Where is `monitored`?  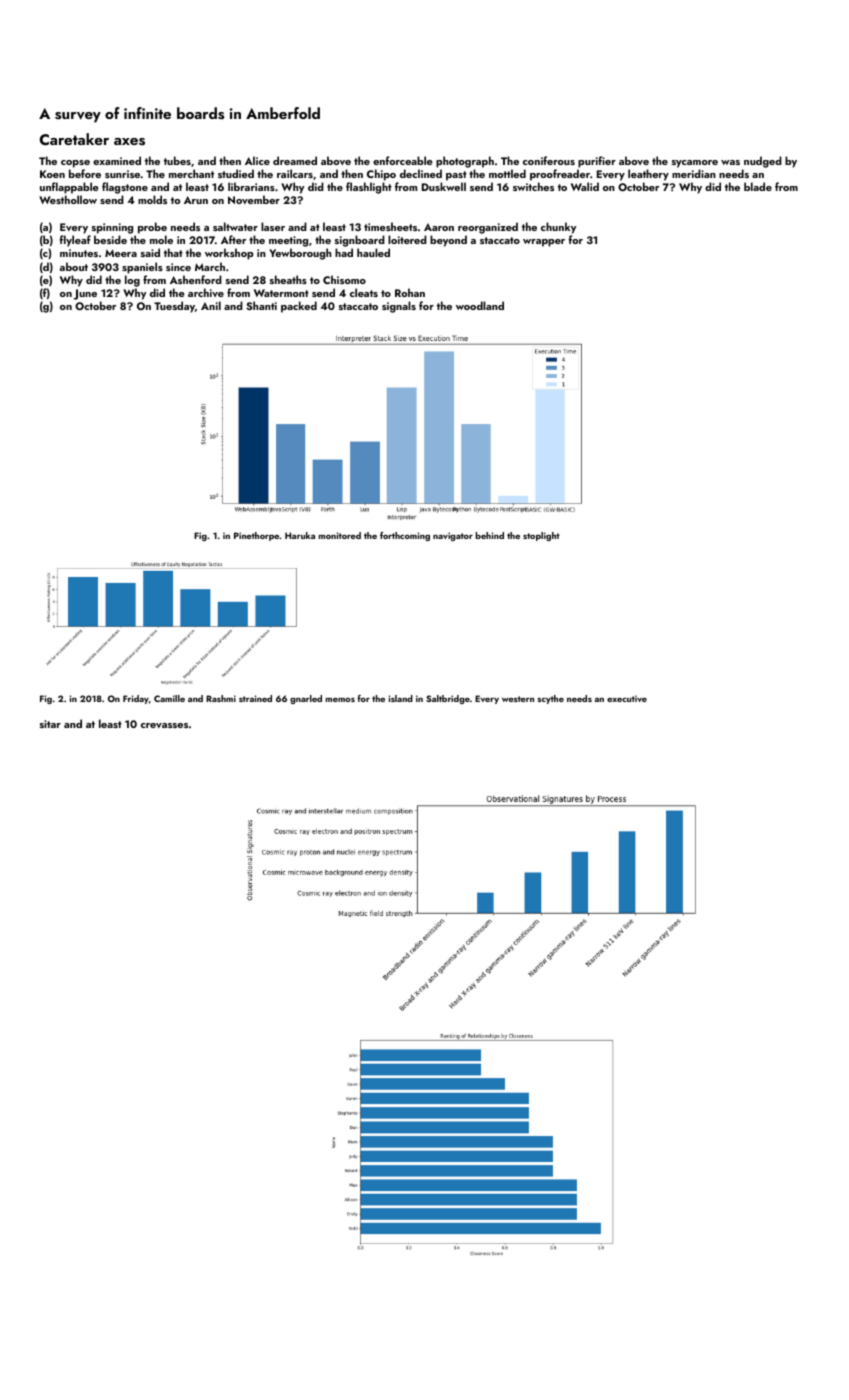
monitored is located at coordinates (340, 535).
